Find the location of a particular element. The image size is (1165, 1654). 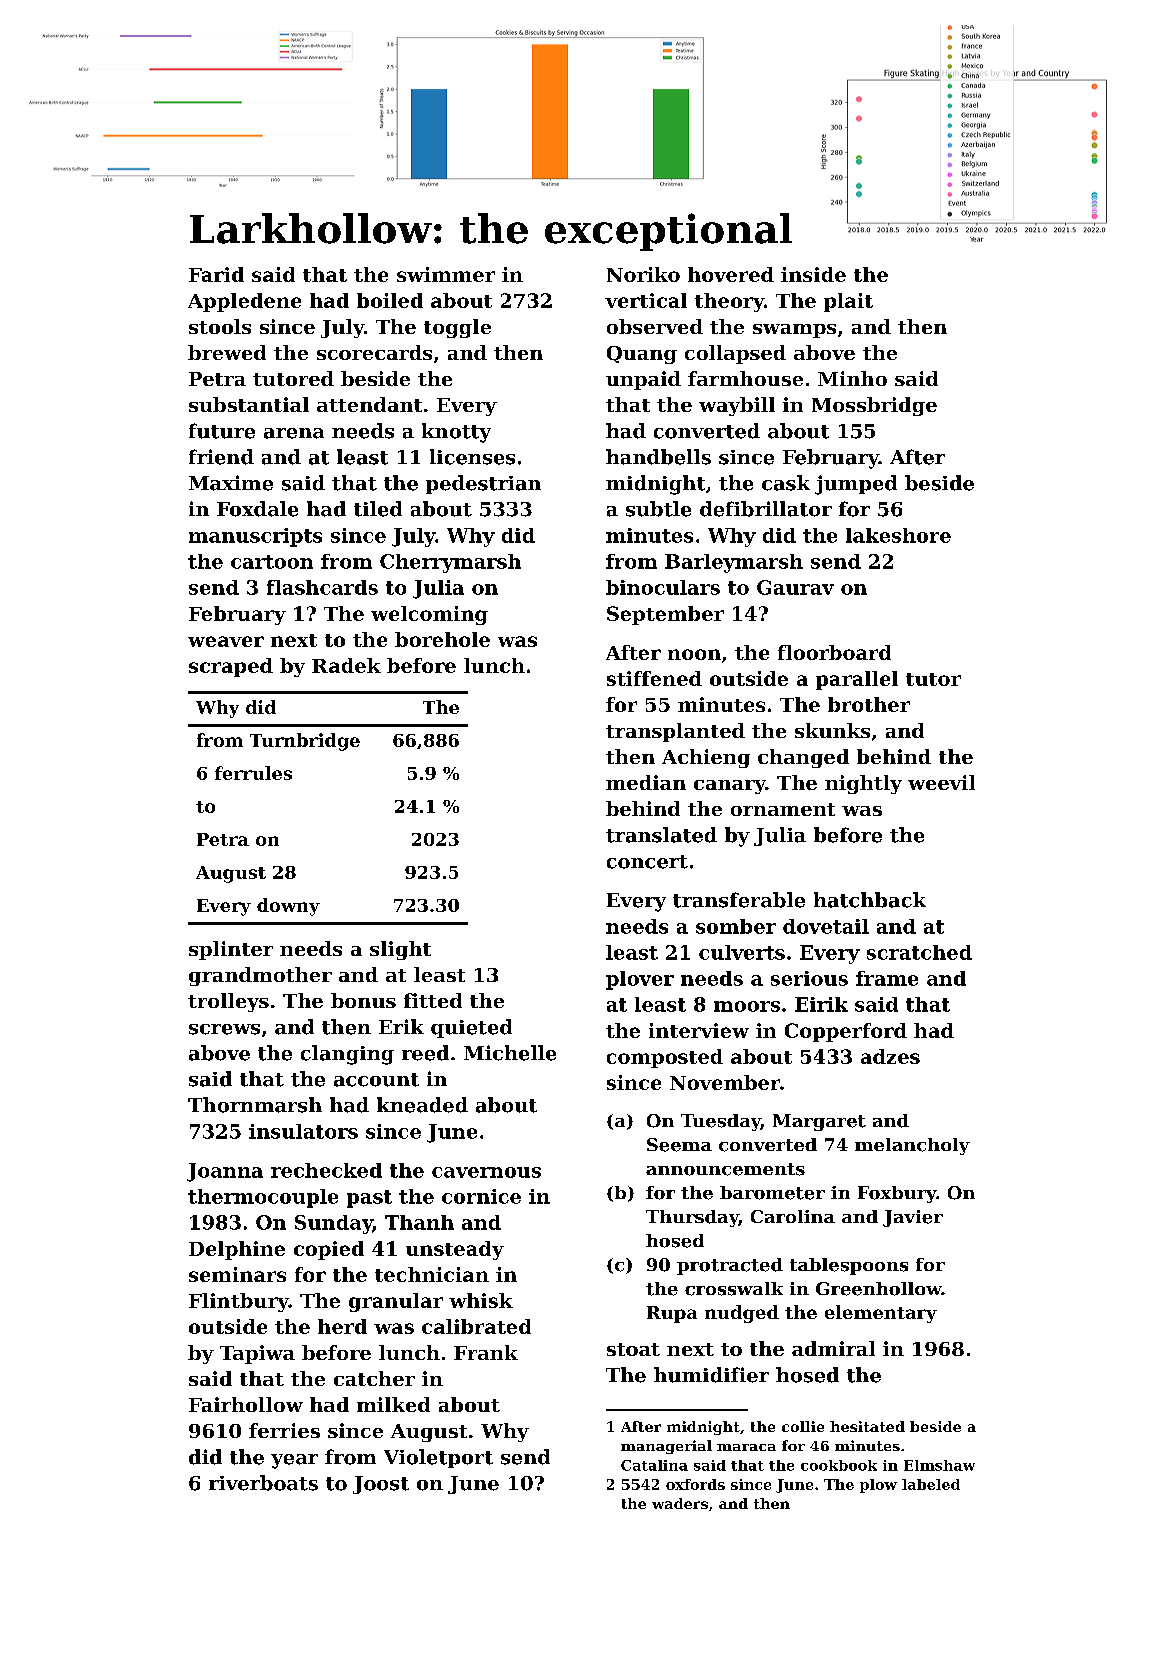

inside is located at coordinates (813, 274).
